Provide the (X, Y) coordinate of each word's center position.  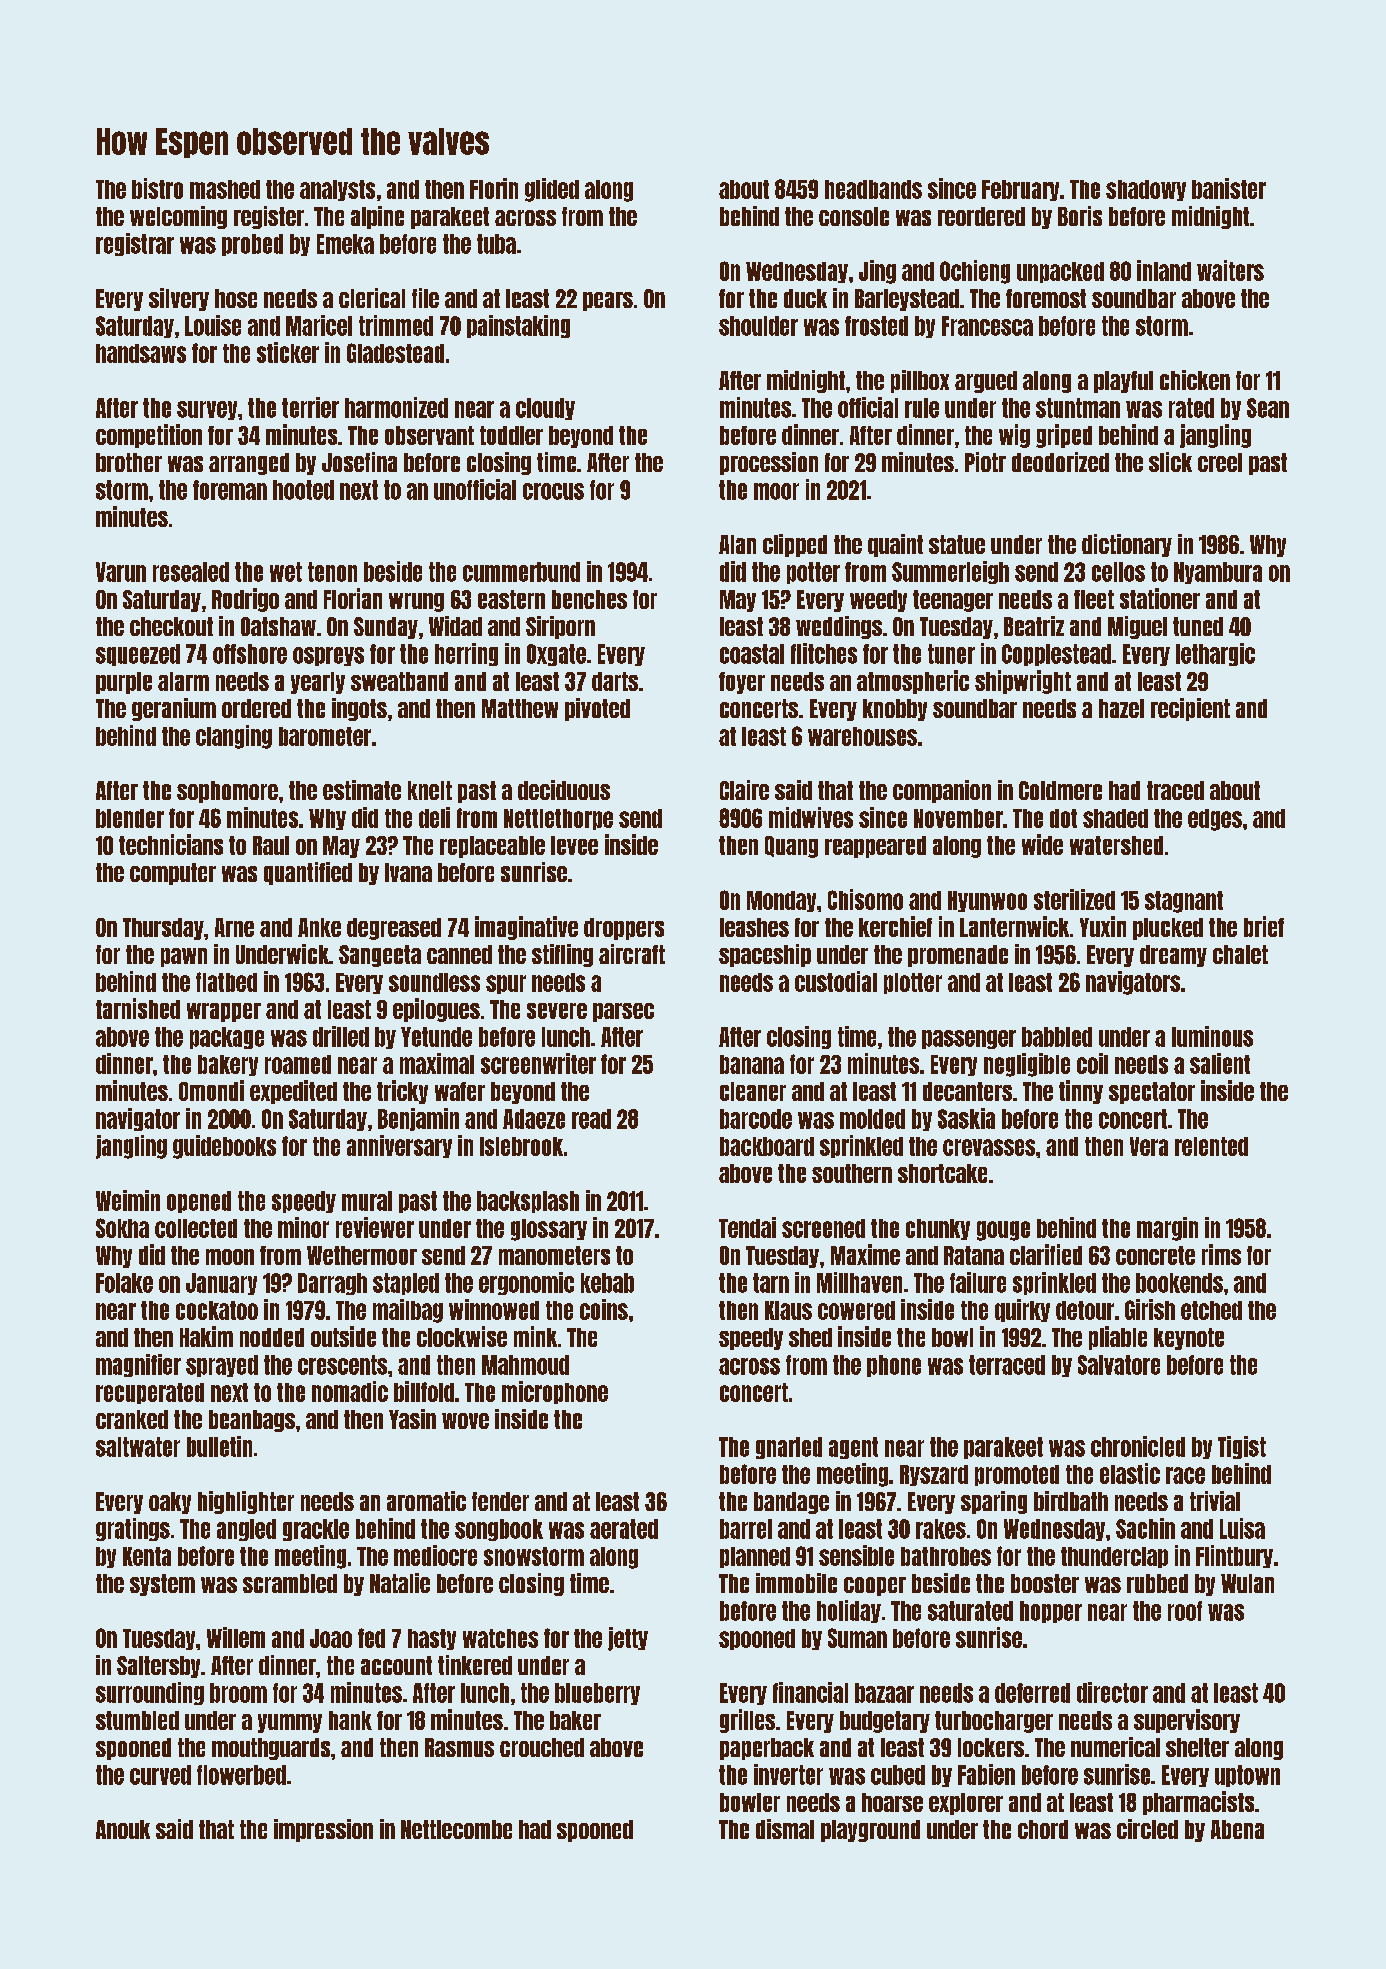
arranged (249, 464)
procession (769, 463)
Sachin (1145, 1528)
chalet (1240, 954)
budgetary (885, 1722)
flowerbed (241, 1775)
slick (1170, 462)
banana (752, 1064)
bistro (157, 188)
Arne (234, 927)
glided (552, 190)
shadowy (1146, 190)
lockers (991, 1747)
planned (755, 1557)
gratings (133, 1529)
